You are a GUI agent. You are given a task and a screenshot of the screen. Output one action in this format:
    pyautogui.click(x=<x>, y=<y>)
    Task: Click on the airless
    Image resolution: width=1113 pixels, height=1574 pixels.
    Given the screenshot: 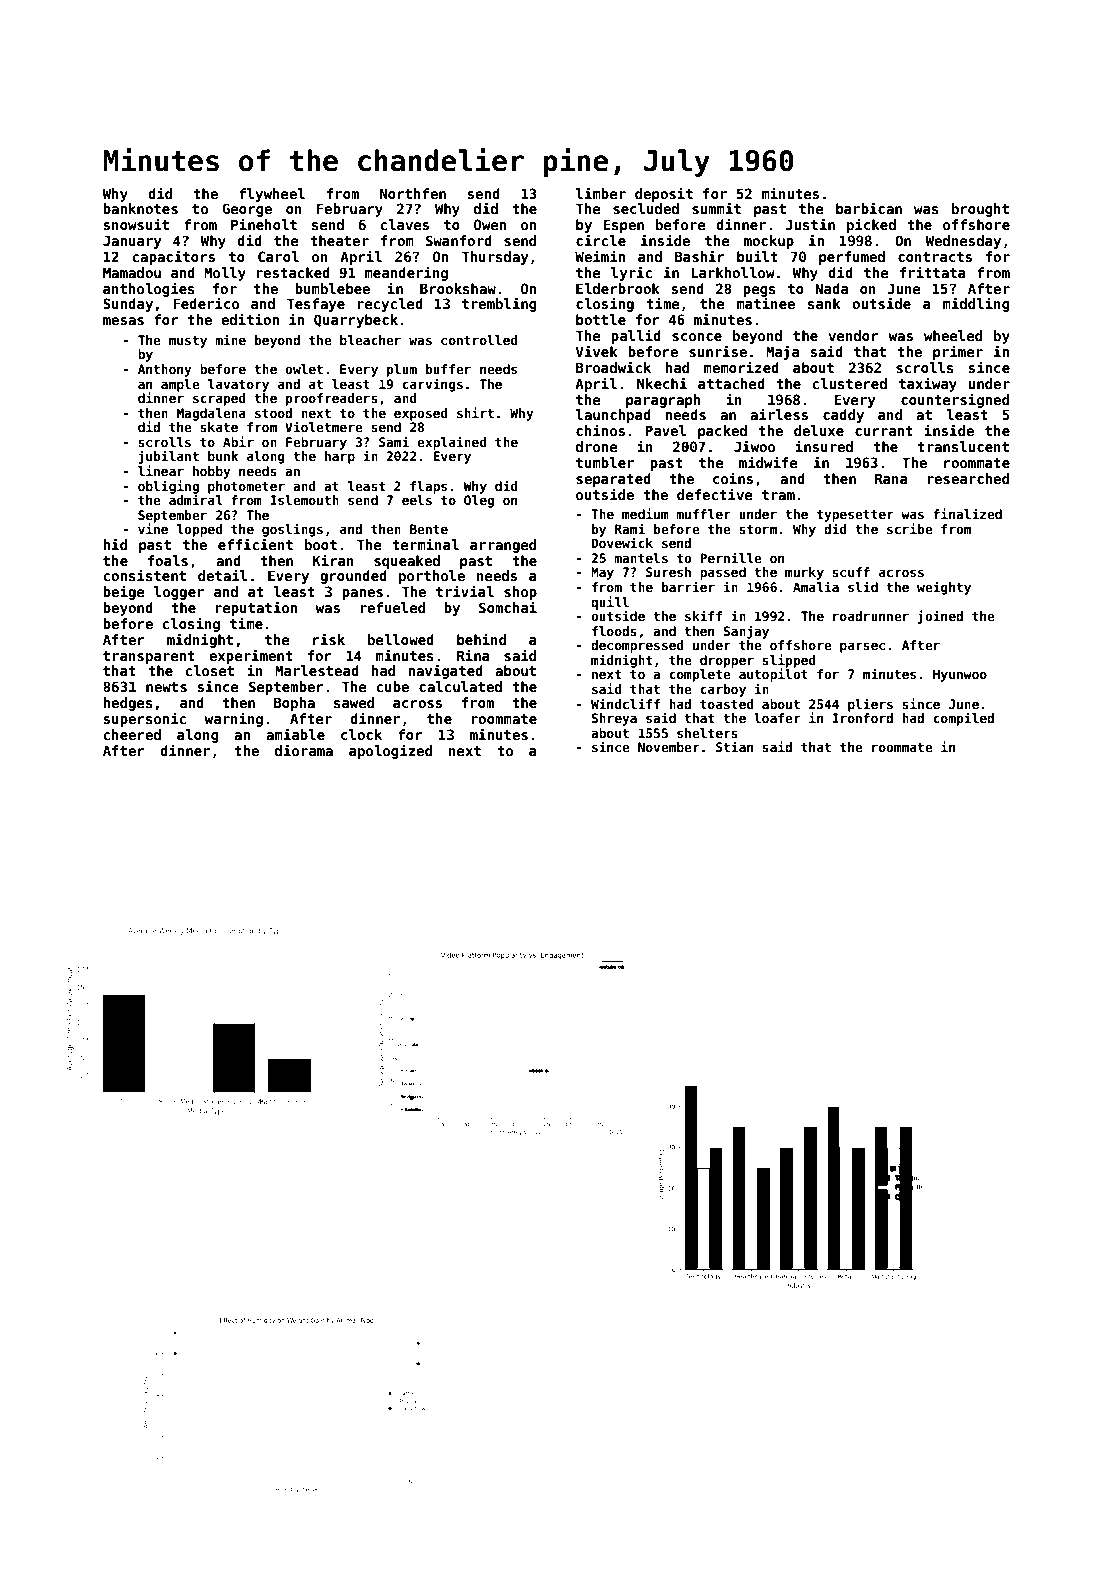 What is the action you would take?
    pyautogui.click(x=779, y=414)
